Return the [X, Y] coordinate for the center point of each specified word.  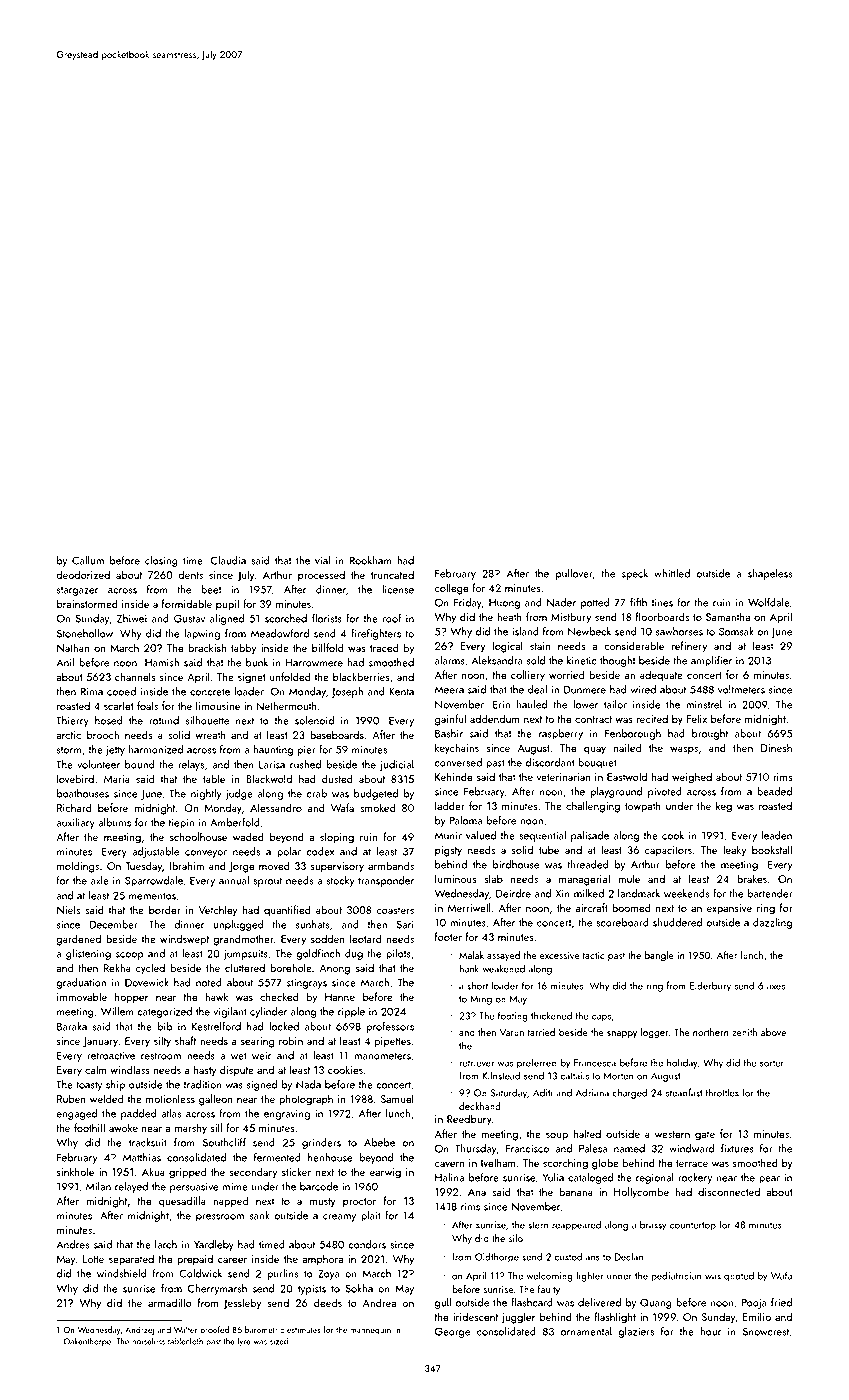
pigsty [448, 851]
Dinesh [776, 747]
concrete [210, 692]
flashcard [532, 1302]
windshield [122, 1273]
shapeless [770, 574]
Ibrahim [187, 865]
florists [327, 618]
